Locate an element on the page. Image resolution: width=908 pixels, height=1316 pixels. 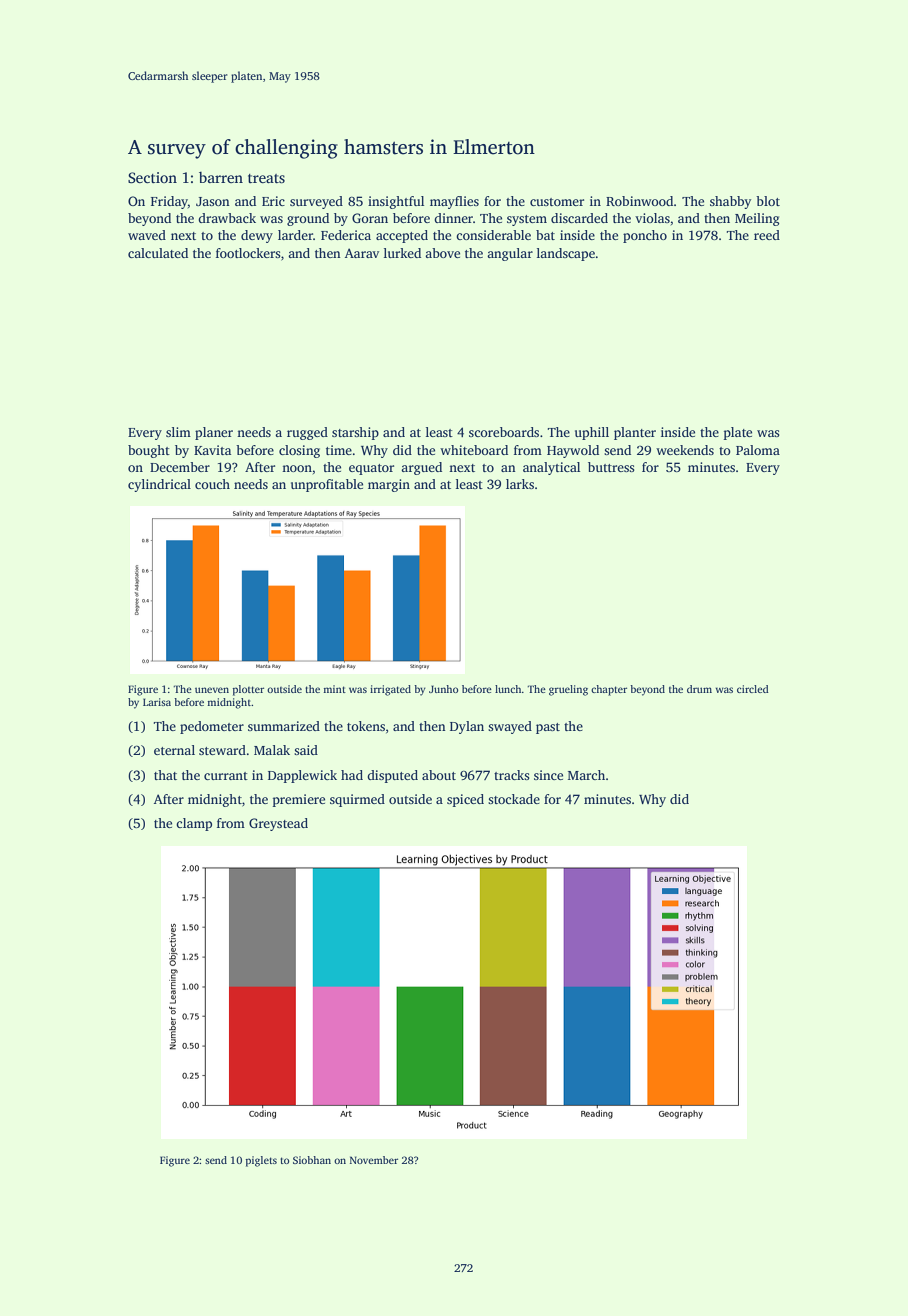
Siobhan is located at coordinates (312, 1160).
